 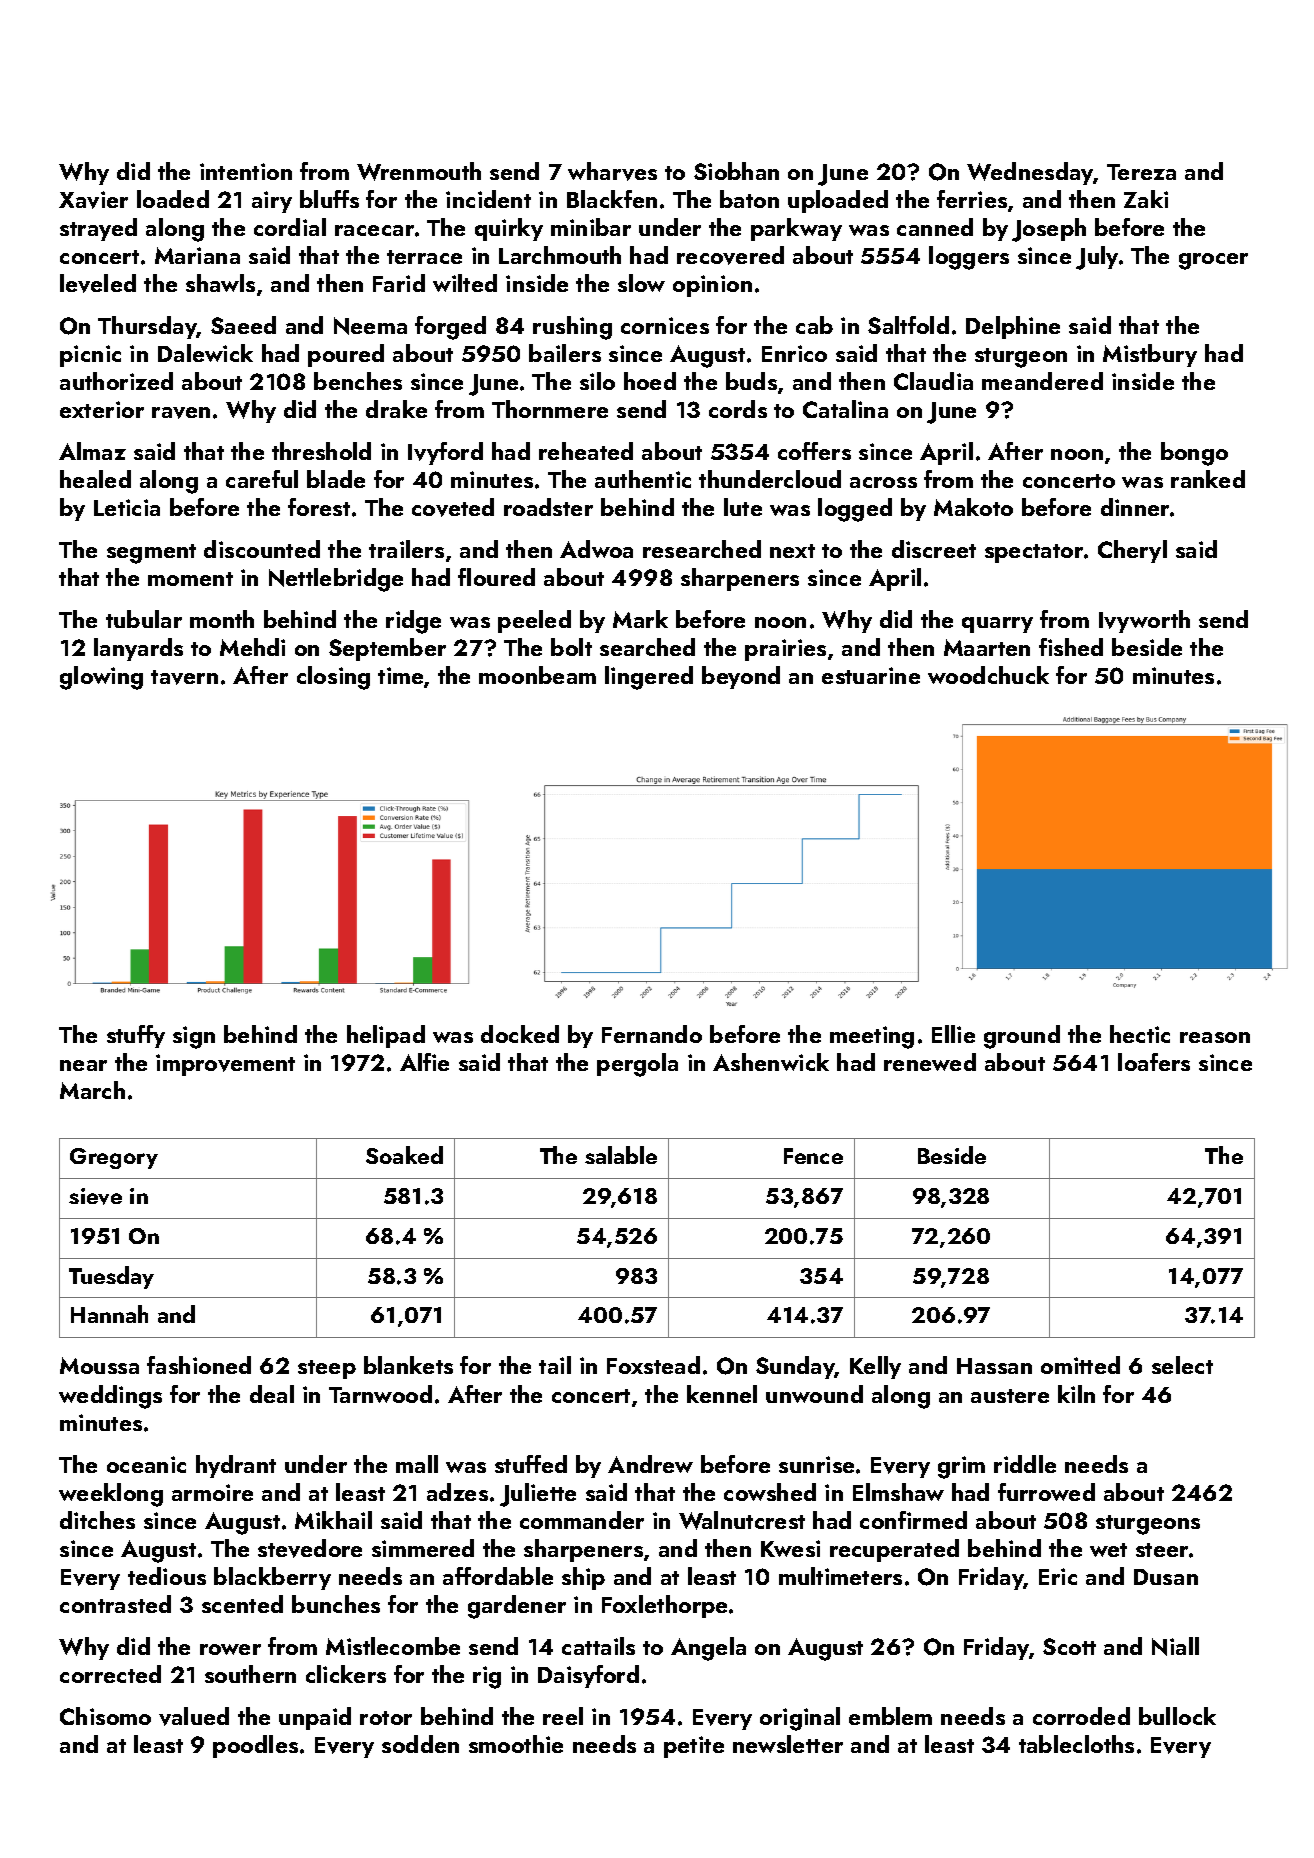 What do you see at coordinates (596, 549) in the screenshot?
I see `Adwoa` at bounding box center [596, 549].
